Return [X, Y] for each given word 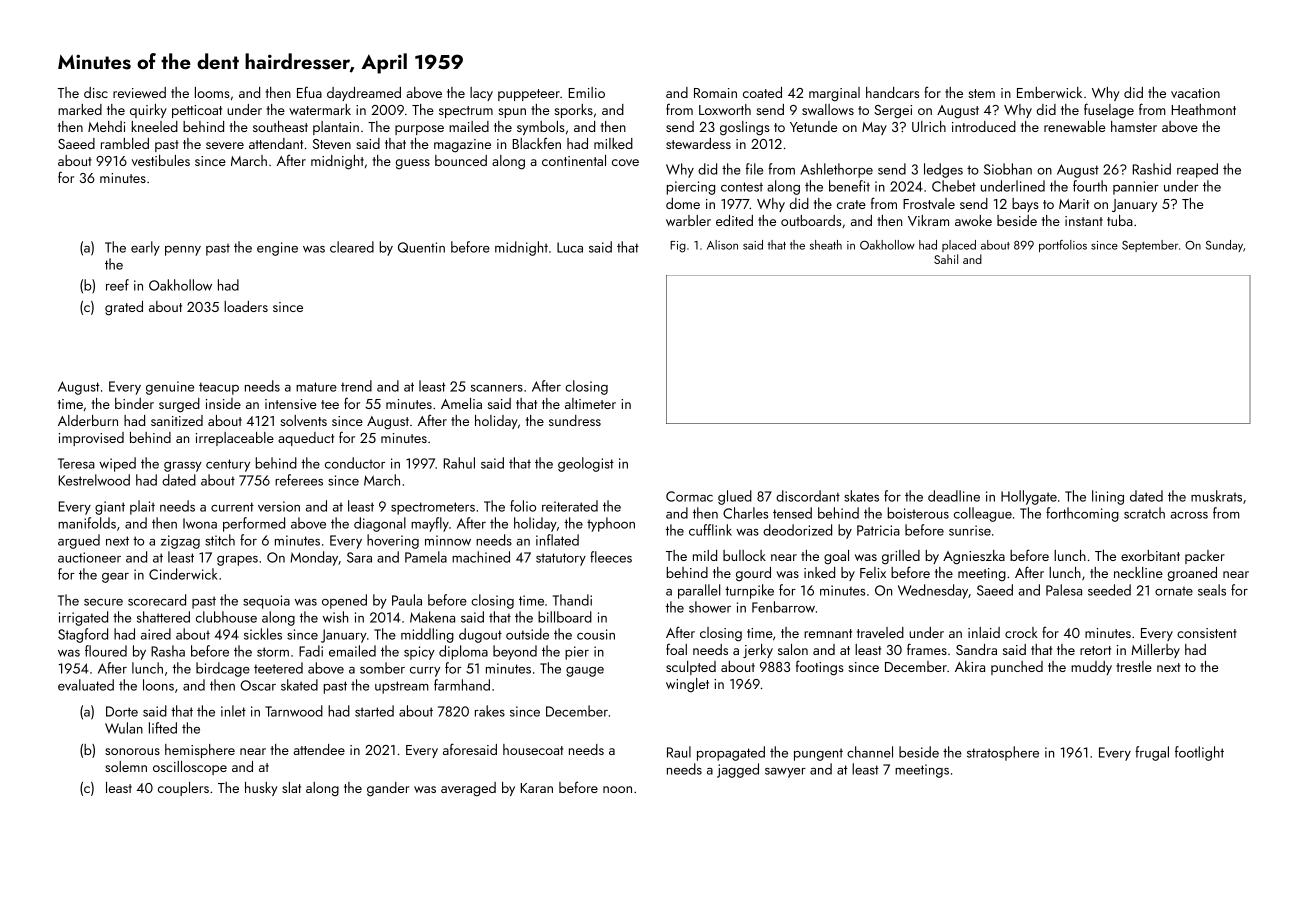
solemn [126, 766]
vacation [1195, 93]
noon [617, 789]
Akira [970, 666]
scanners [497, 388]
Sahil [946, 259]
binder [134, 403]
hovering [393, 541]
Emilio [587, 92]
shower [710, 607]
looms [212, 92]
